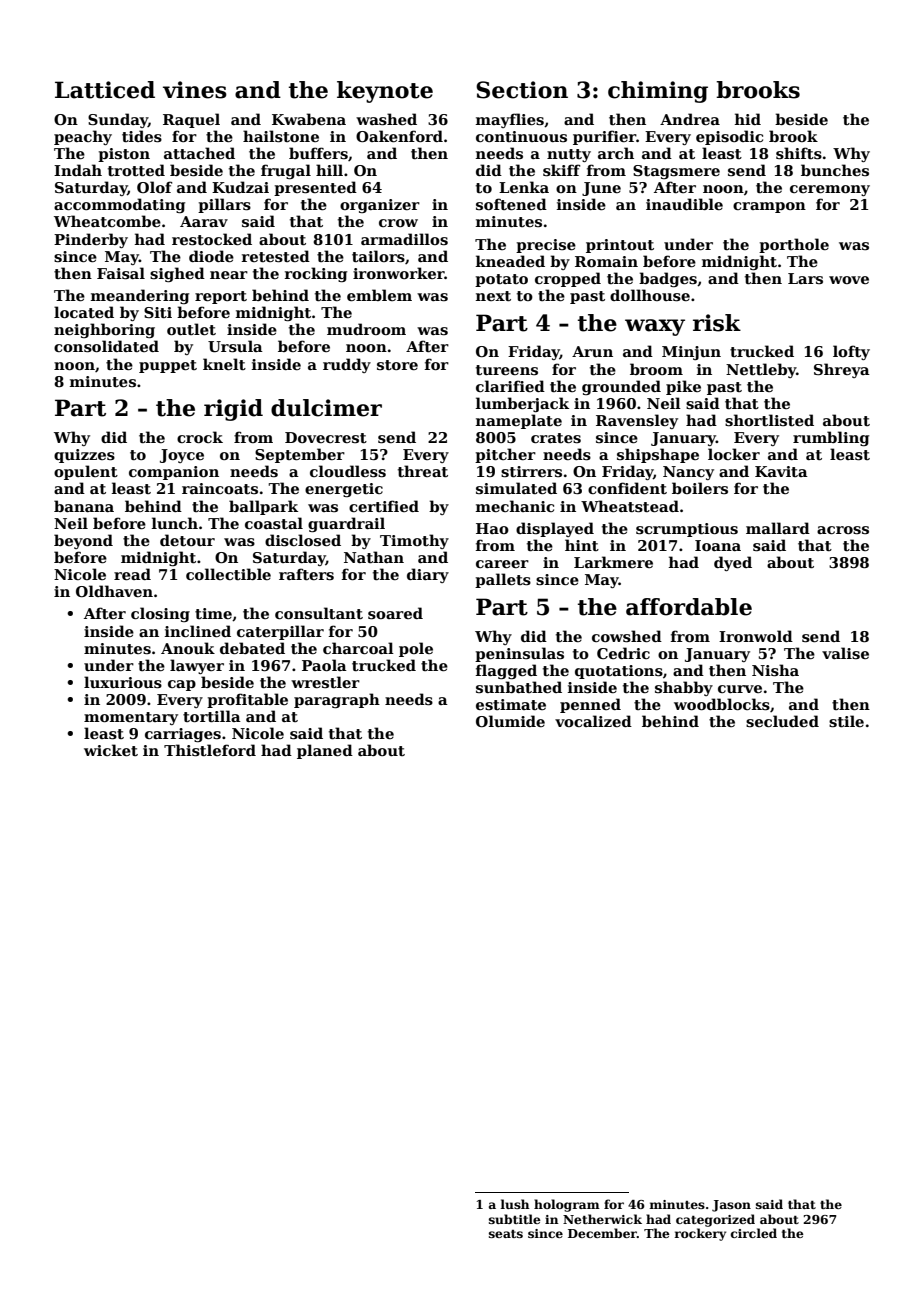  Describe the element at coordinates (505, 455) in the screenshot. I see `pitcher` at that location.
